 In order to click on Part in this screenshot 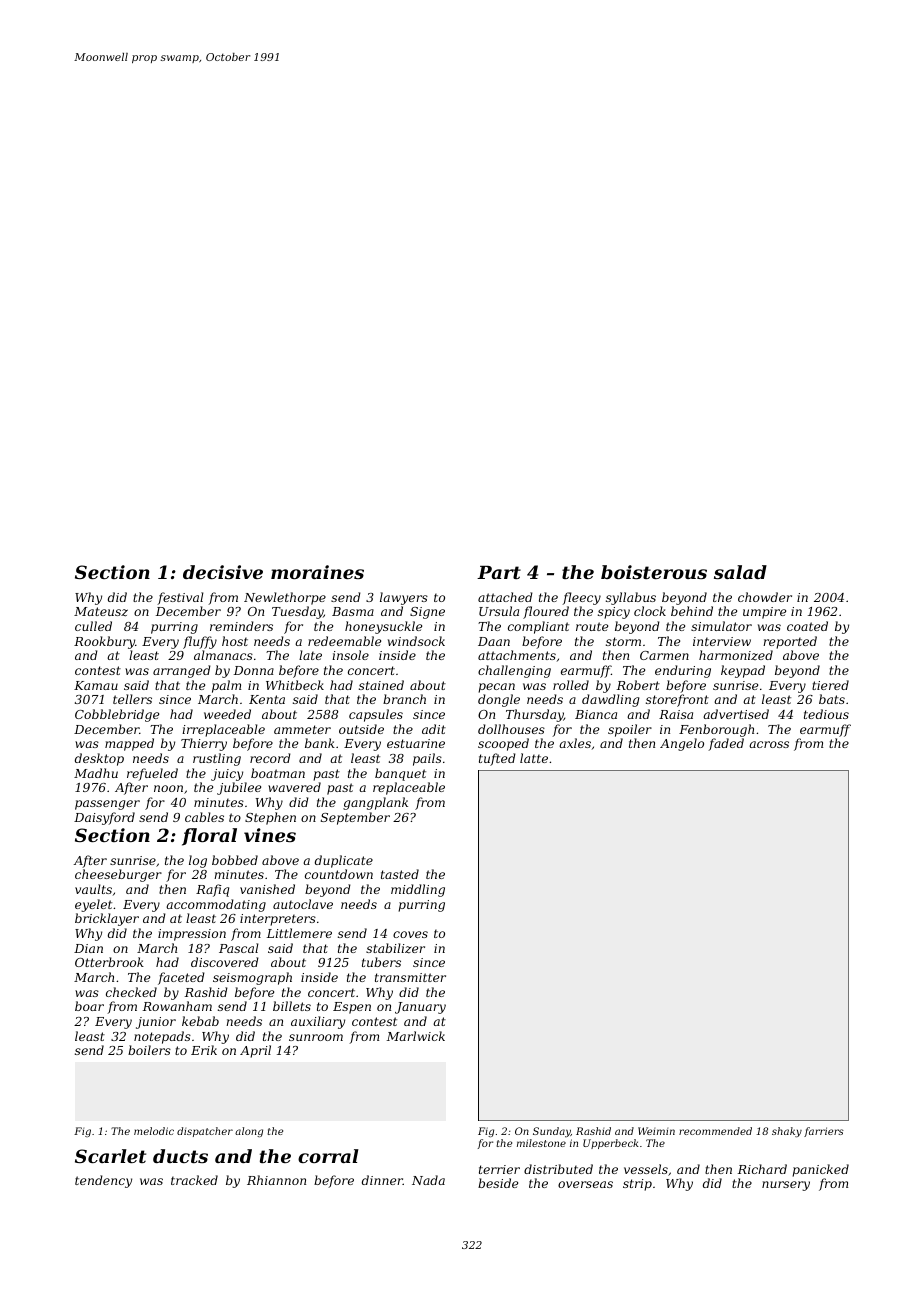, I will do `click(499, 572)`.
